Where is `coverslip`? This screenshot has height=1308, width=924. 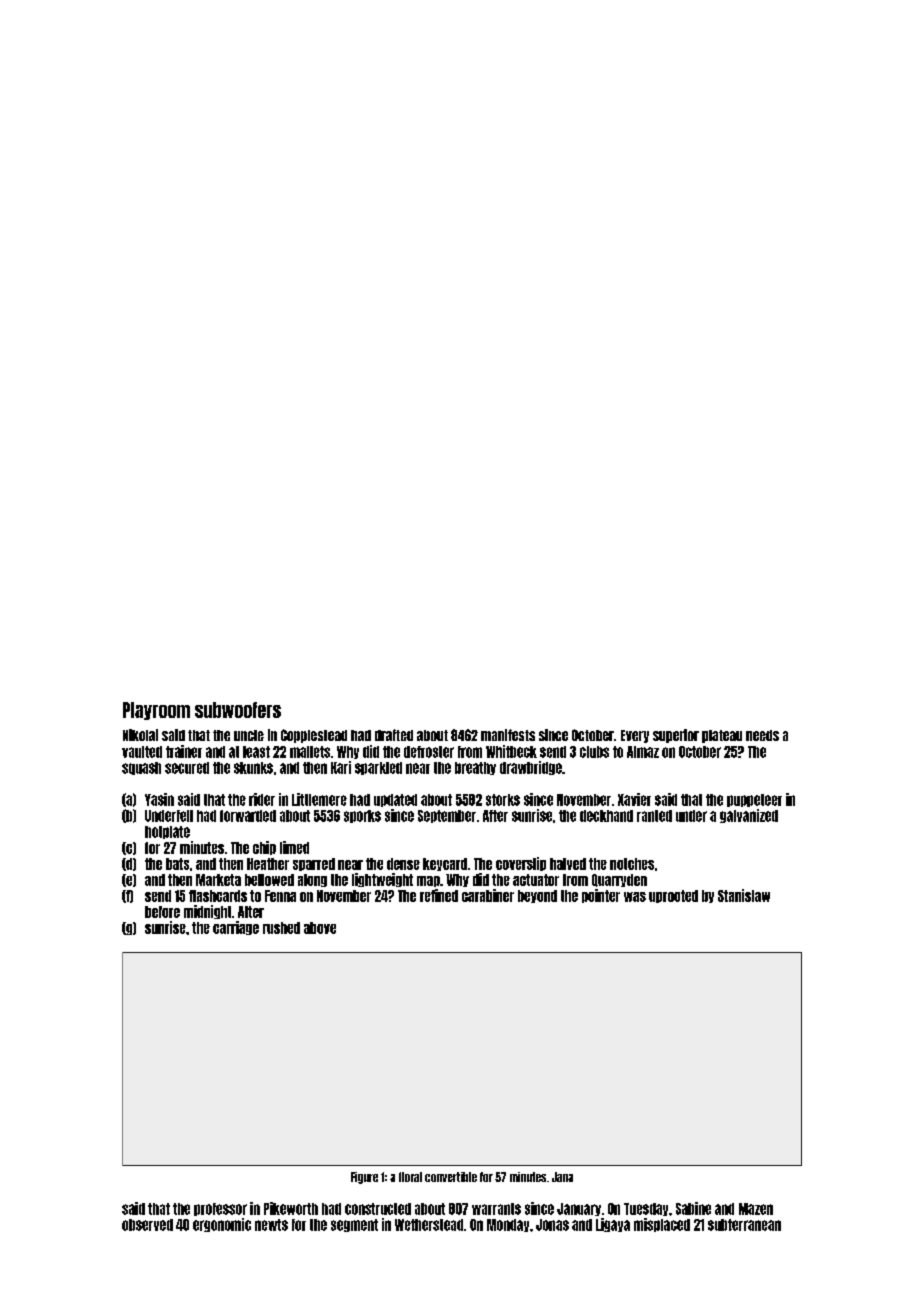 coverslip is located at coordinates (521, 864).
